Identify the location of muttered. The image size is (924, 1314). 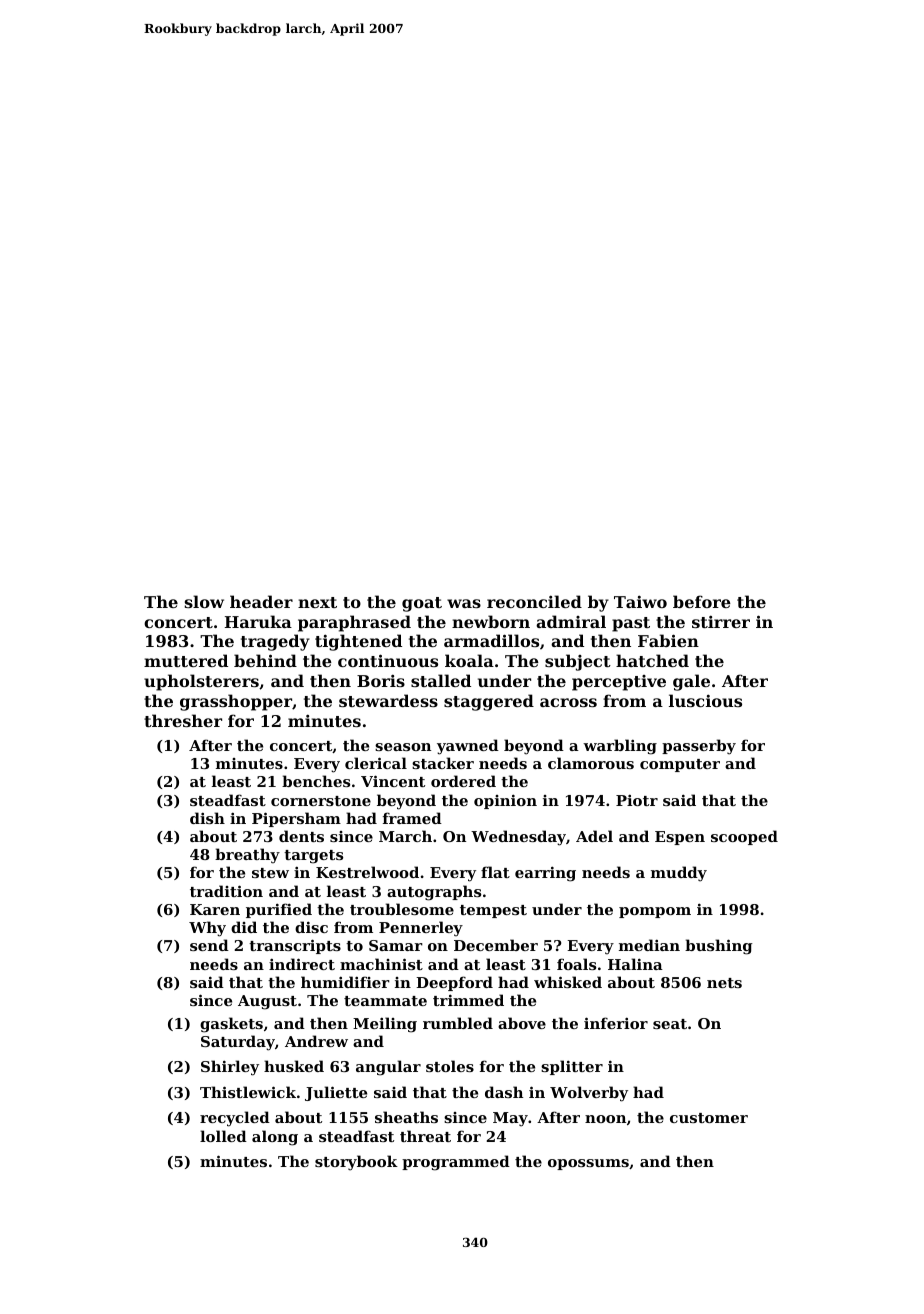
(186, 660).
